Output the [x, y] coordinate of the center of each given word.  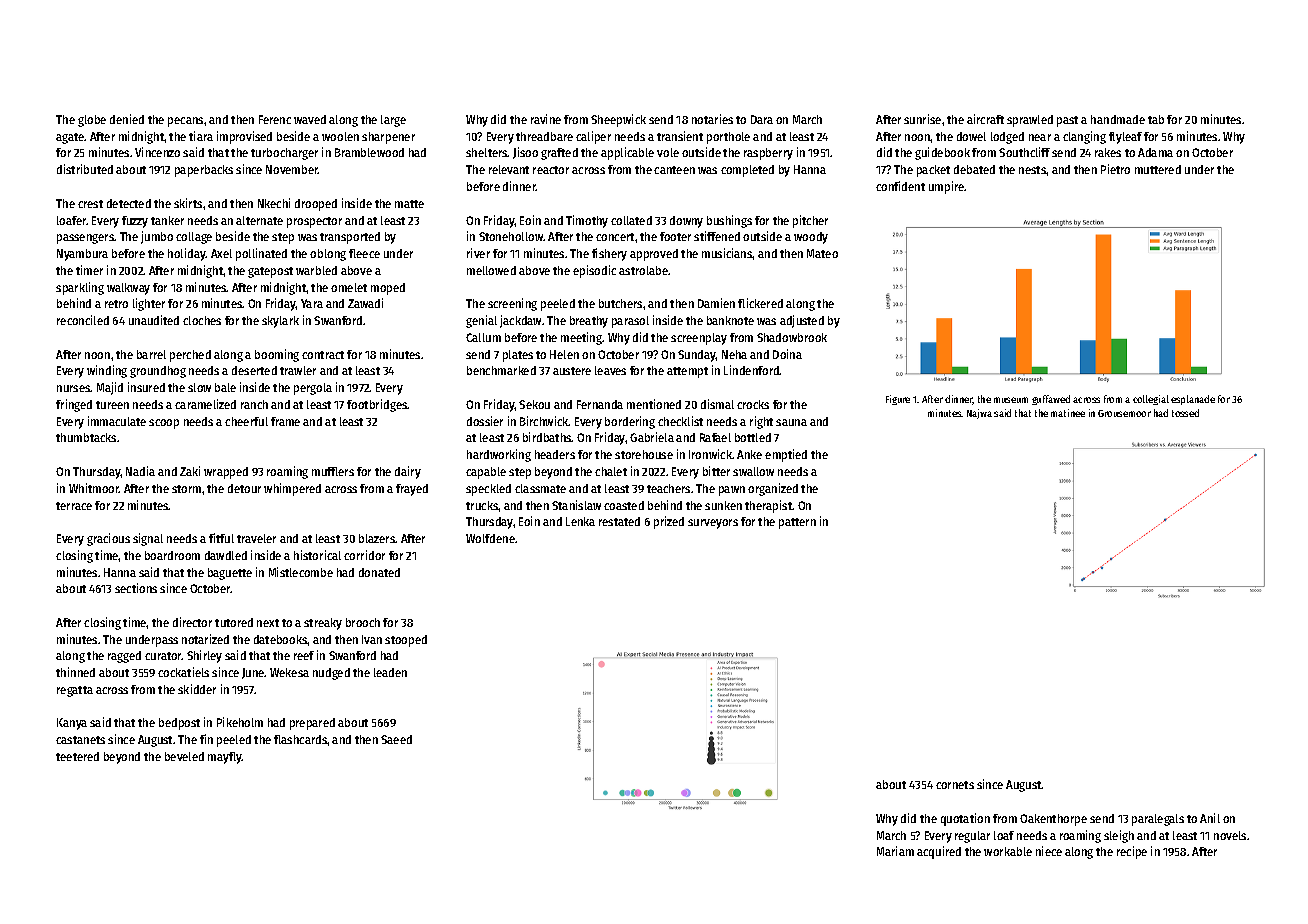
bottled [753, 437]
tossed [1185, 413]
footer [675, 236]
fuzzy [135, 222]
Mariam [895, 851]
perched [190, 356]
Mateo [822, 253]
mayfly [225, 758]
